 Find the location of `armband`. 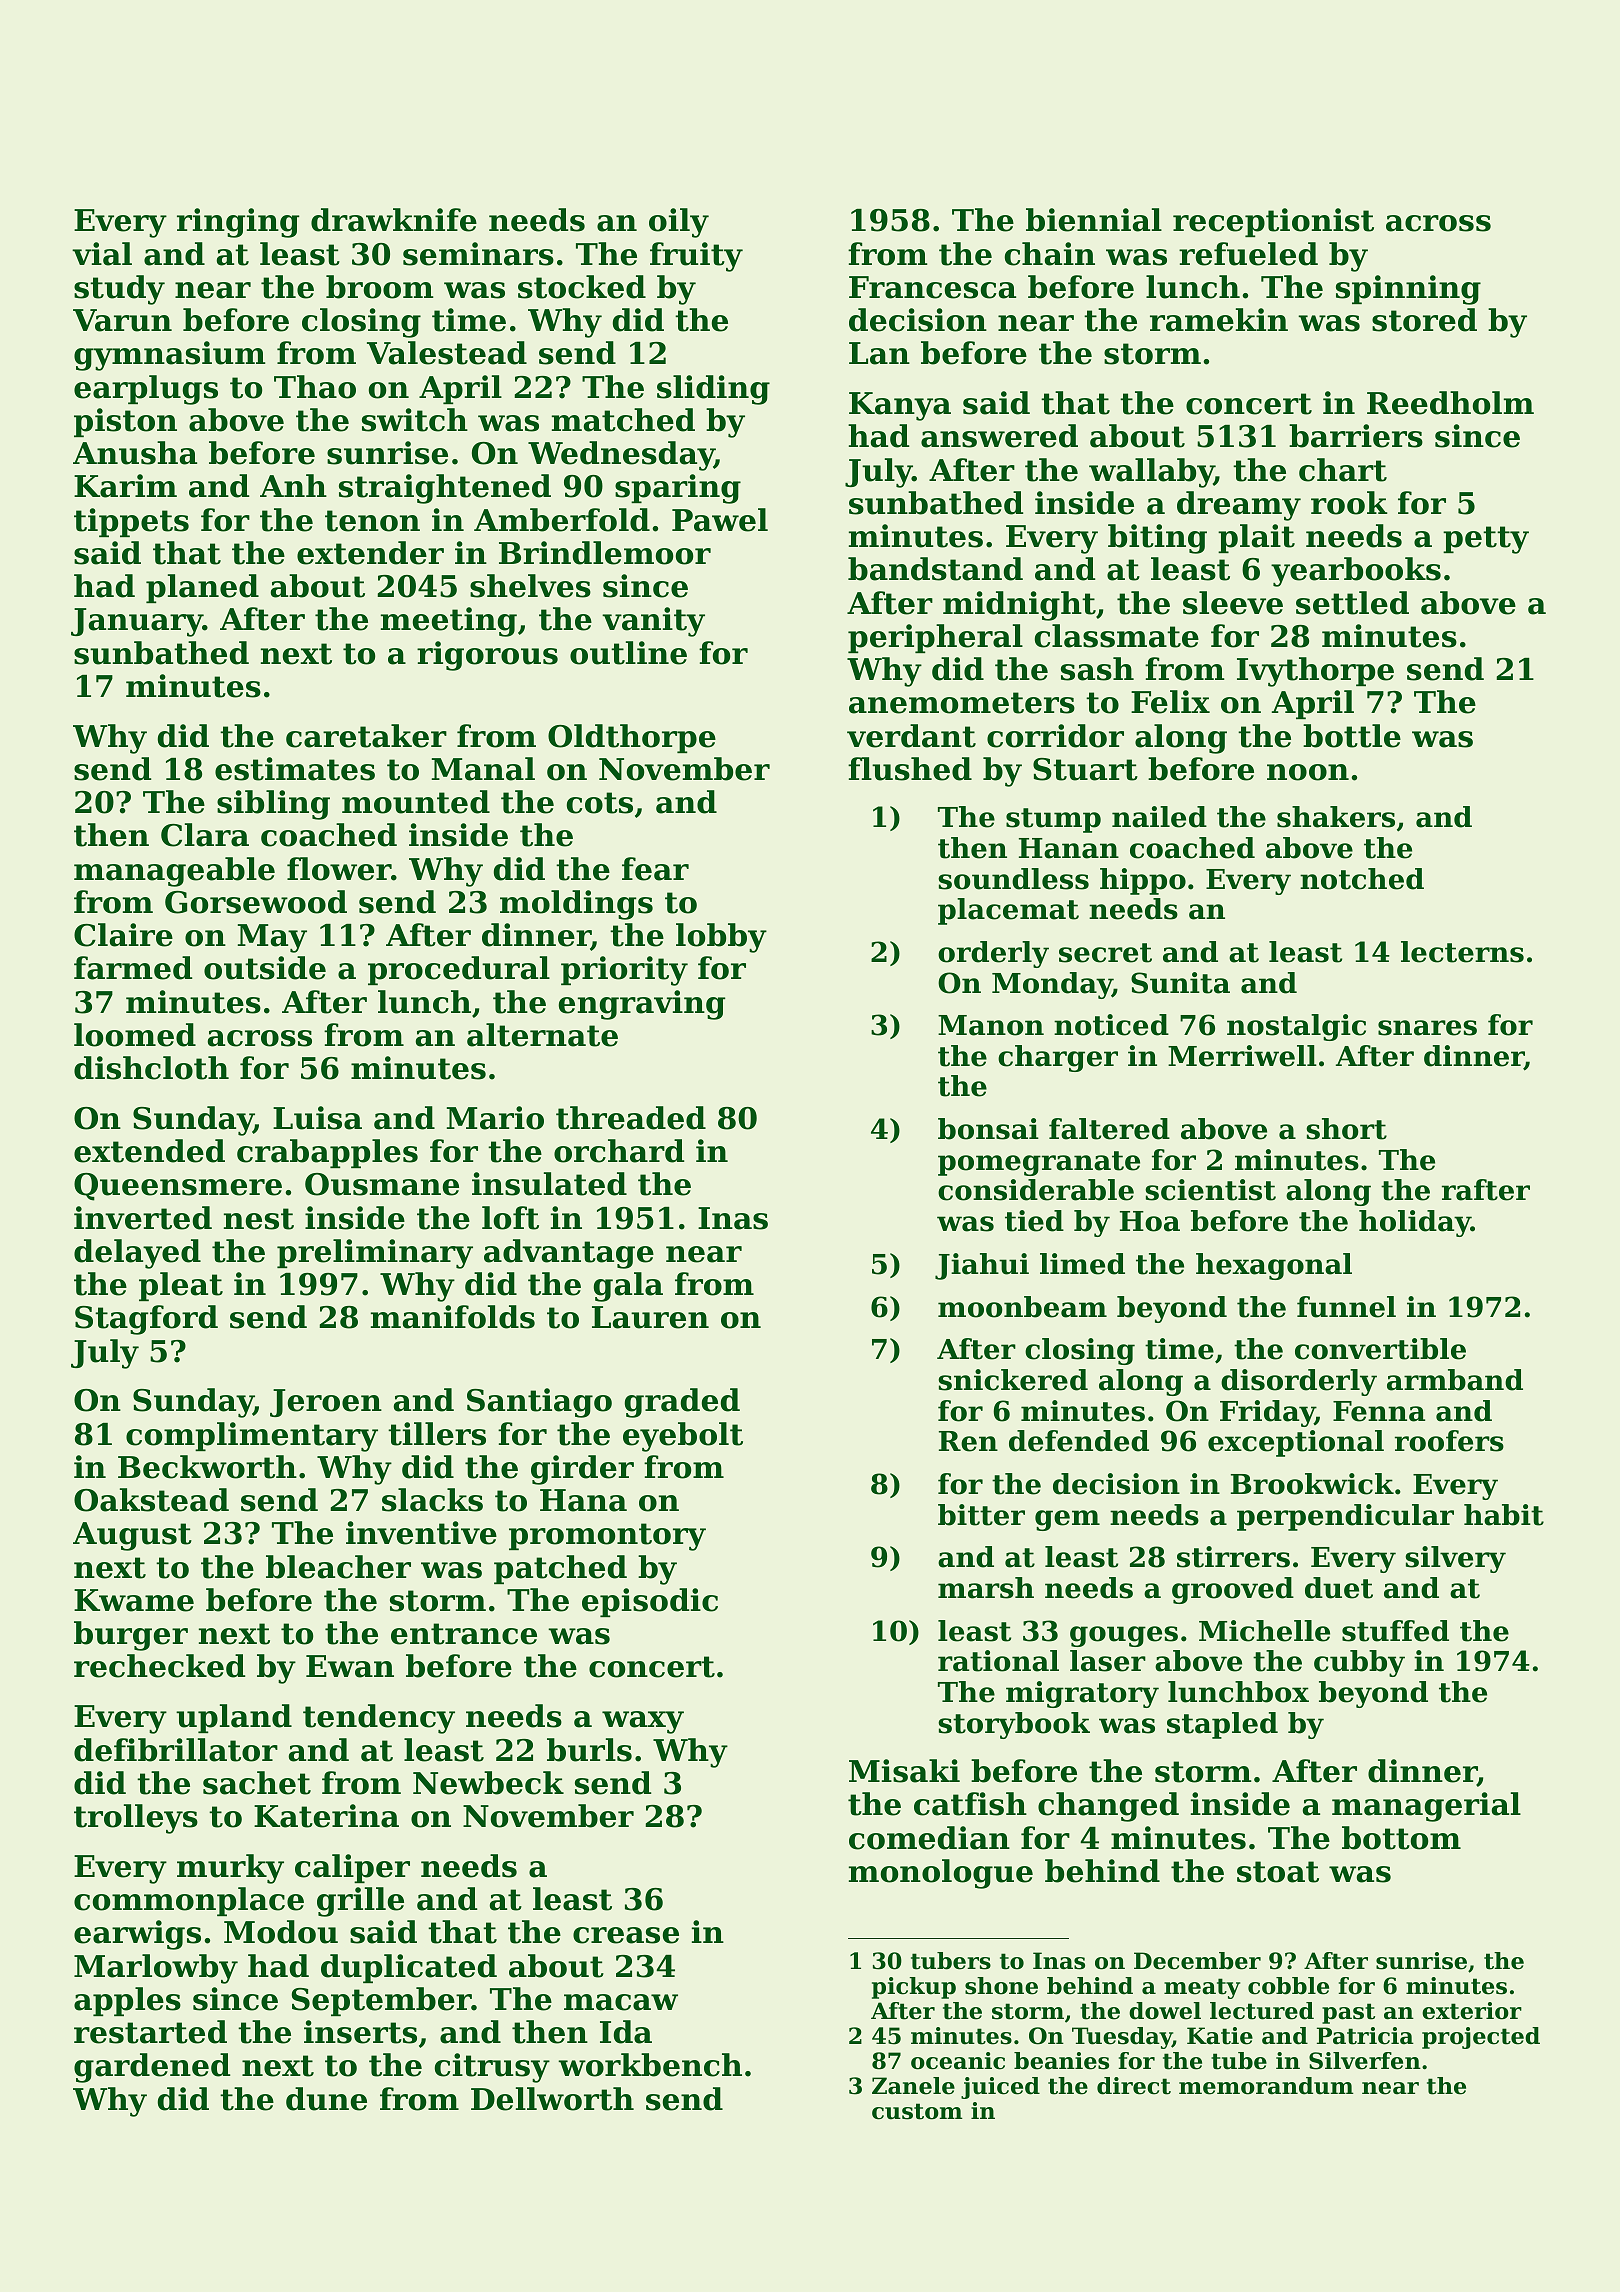

armband is located at coordinates (1455, 1380).
